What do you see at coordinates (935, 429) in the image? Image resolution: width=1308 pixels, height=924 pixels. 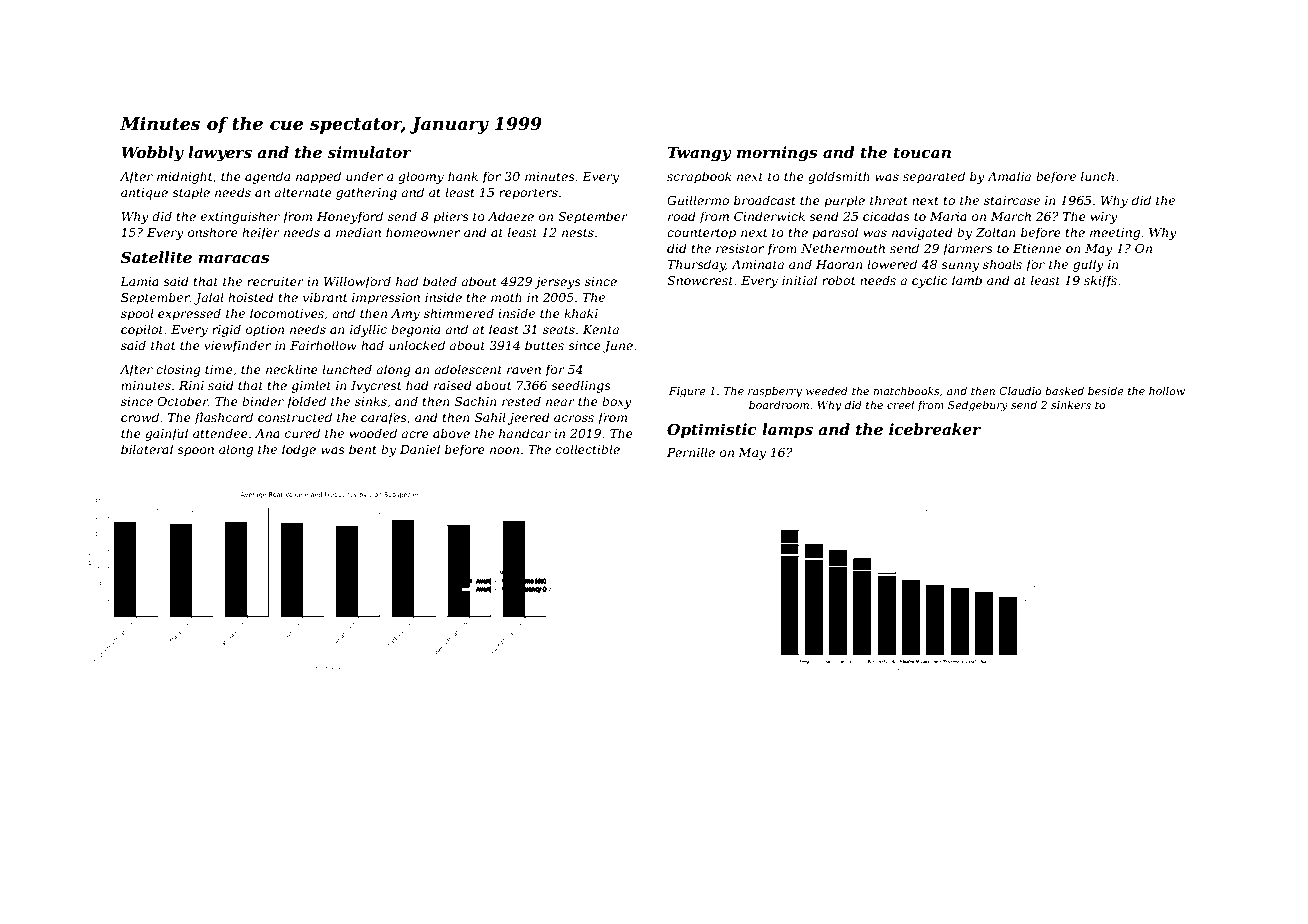 I see `icebreaker` at bounding box center [935, 429].
